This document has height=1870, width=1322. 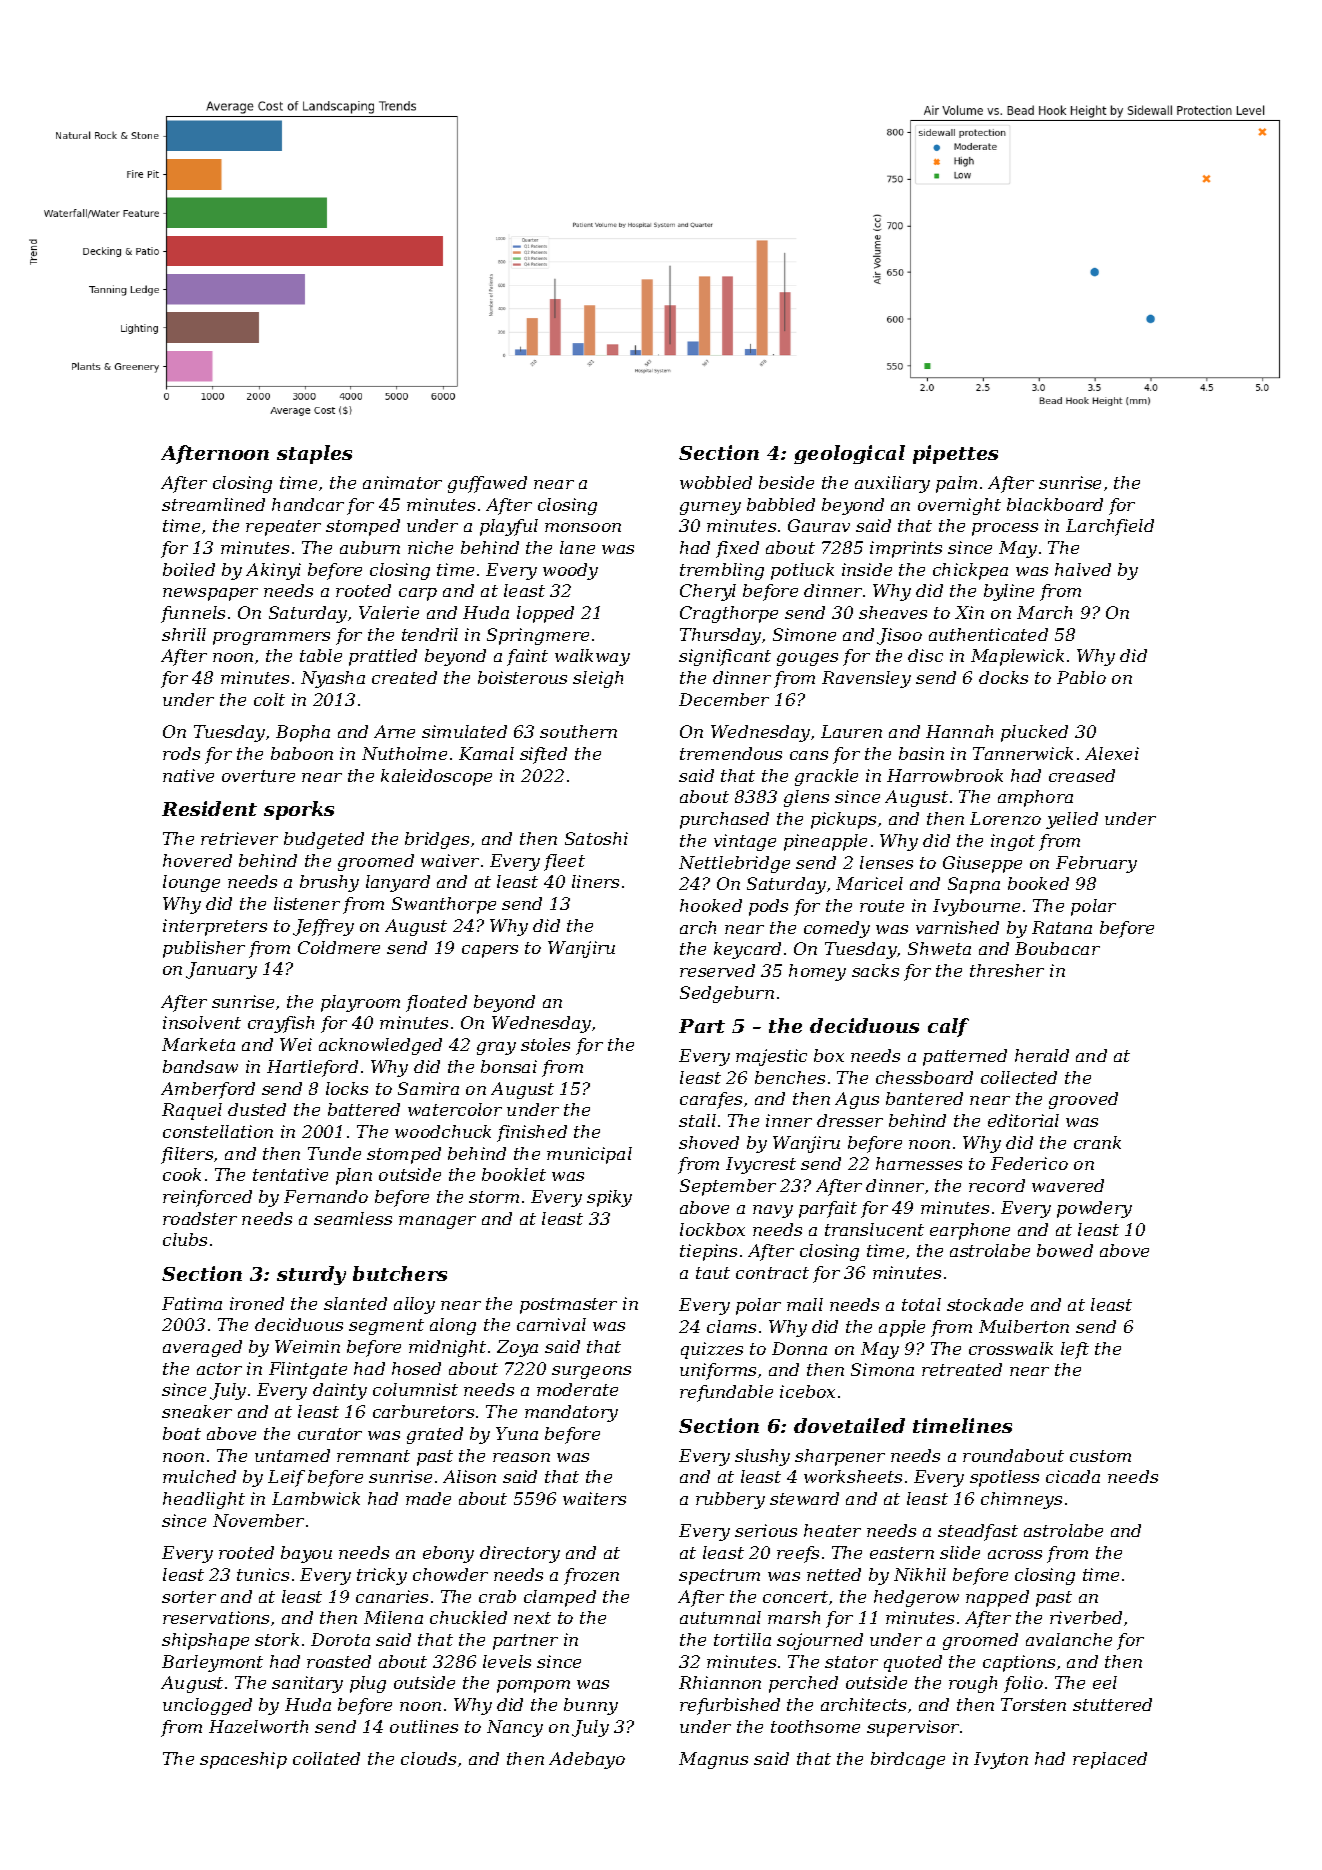 I want to click on mandatory, so click(x=571, y=1413).
